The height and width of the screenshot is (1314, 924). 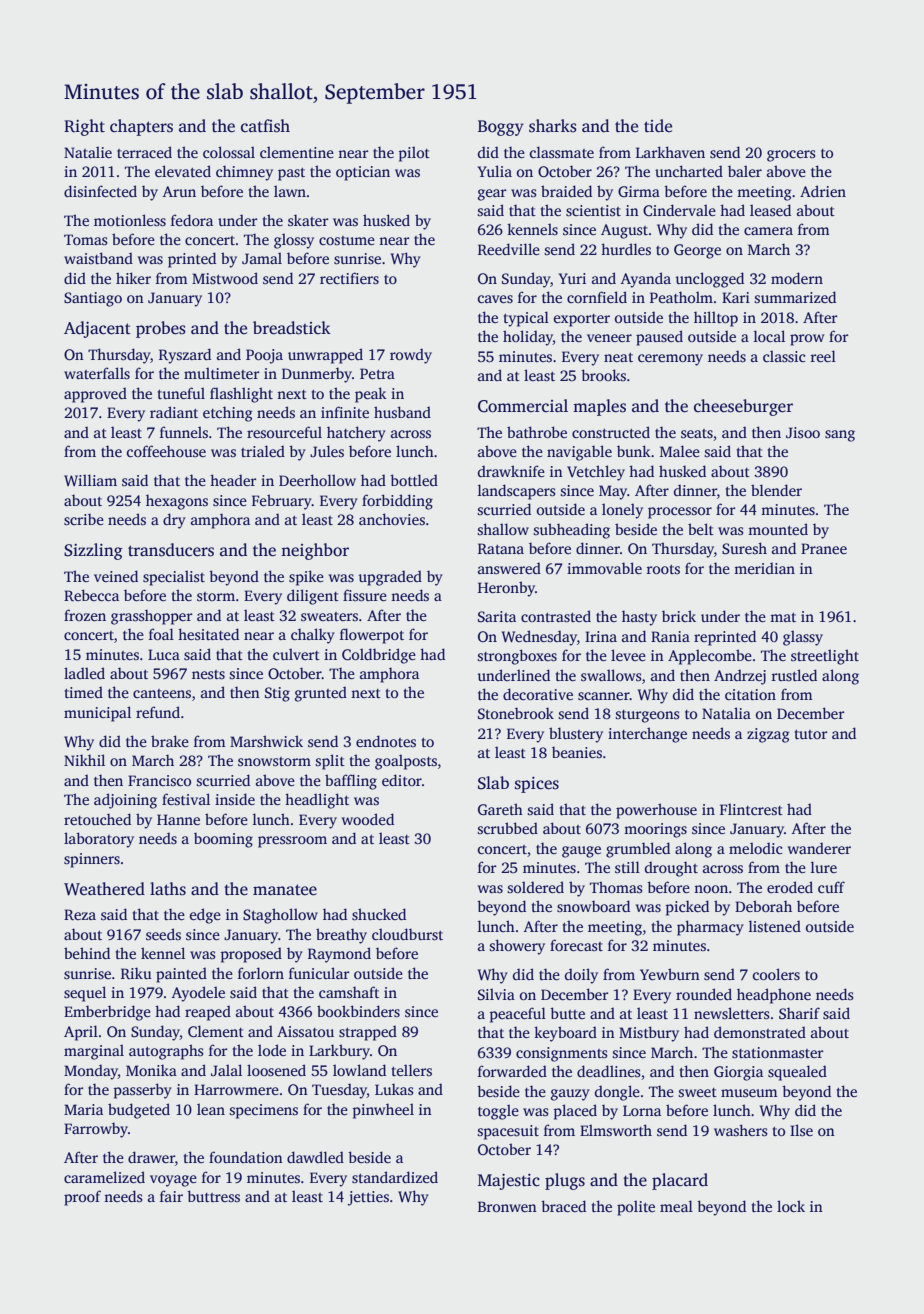 I want to click on forecast, so click(x=576, y=945).
